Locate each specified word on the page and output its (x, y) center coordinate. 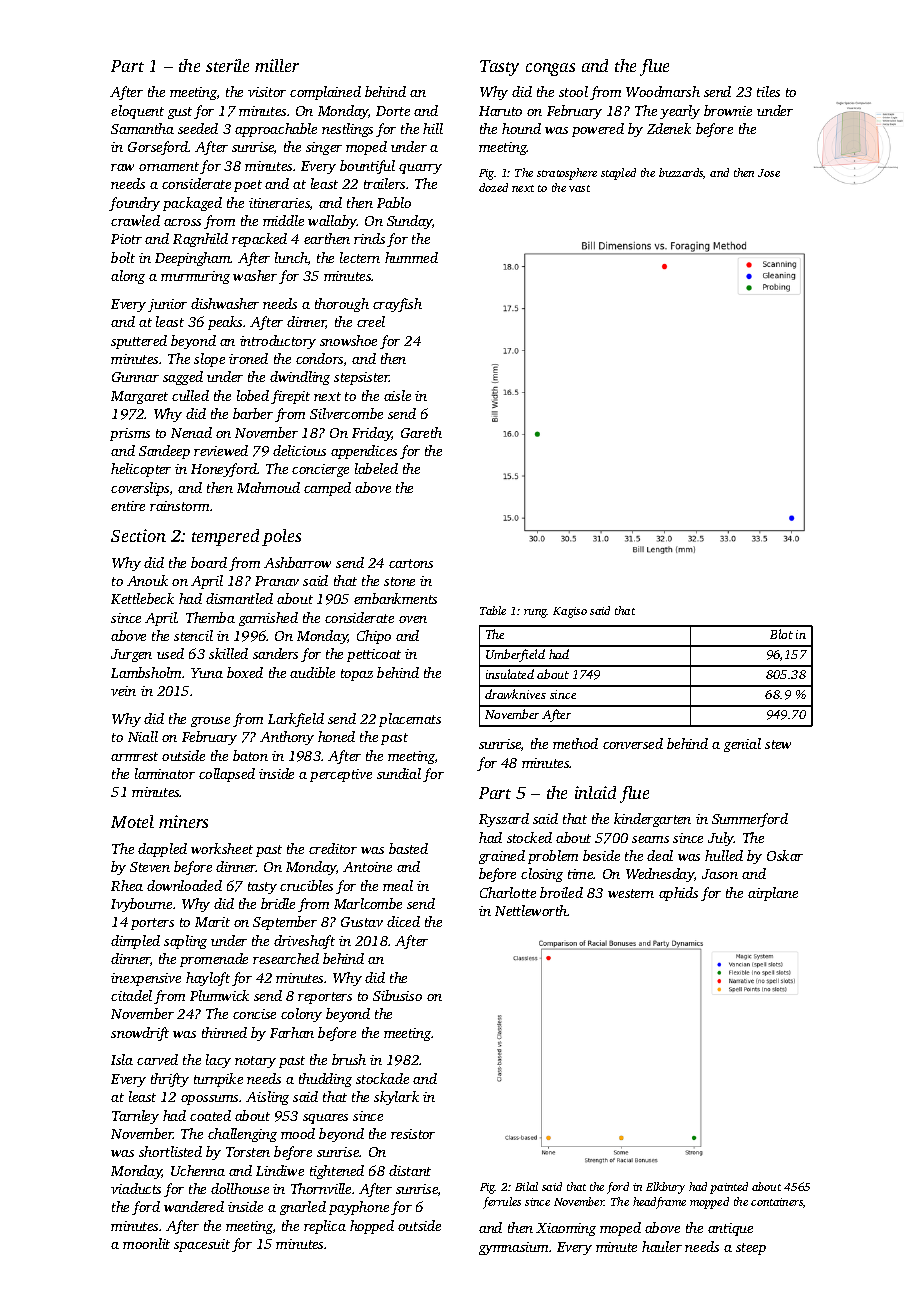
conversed (633, 743)
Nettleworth (531, 910)
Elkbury (665, 1188)
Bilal (526, 1186)
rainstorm (179, 506)
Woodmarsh (663, 91)
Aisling (267, 1098)
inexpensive (146, 979)
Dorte (393, 111)
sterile (227, 65)
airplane (773, 894)
